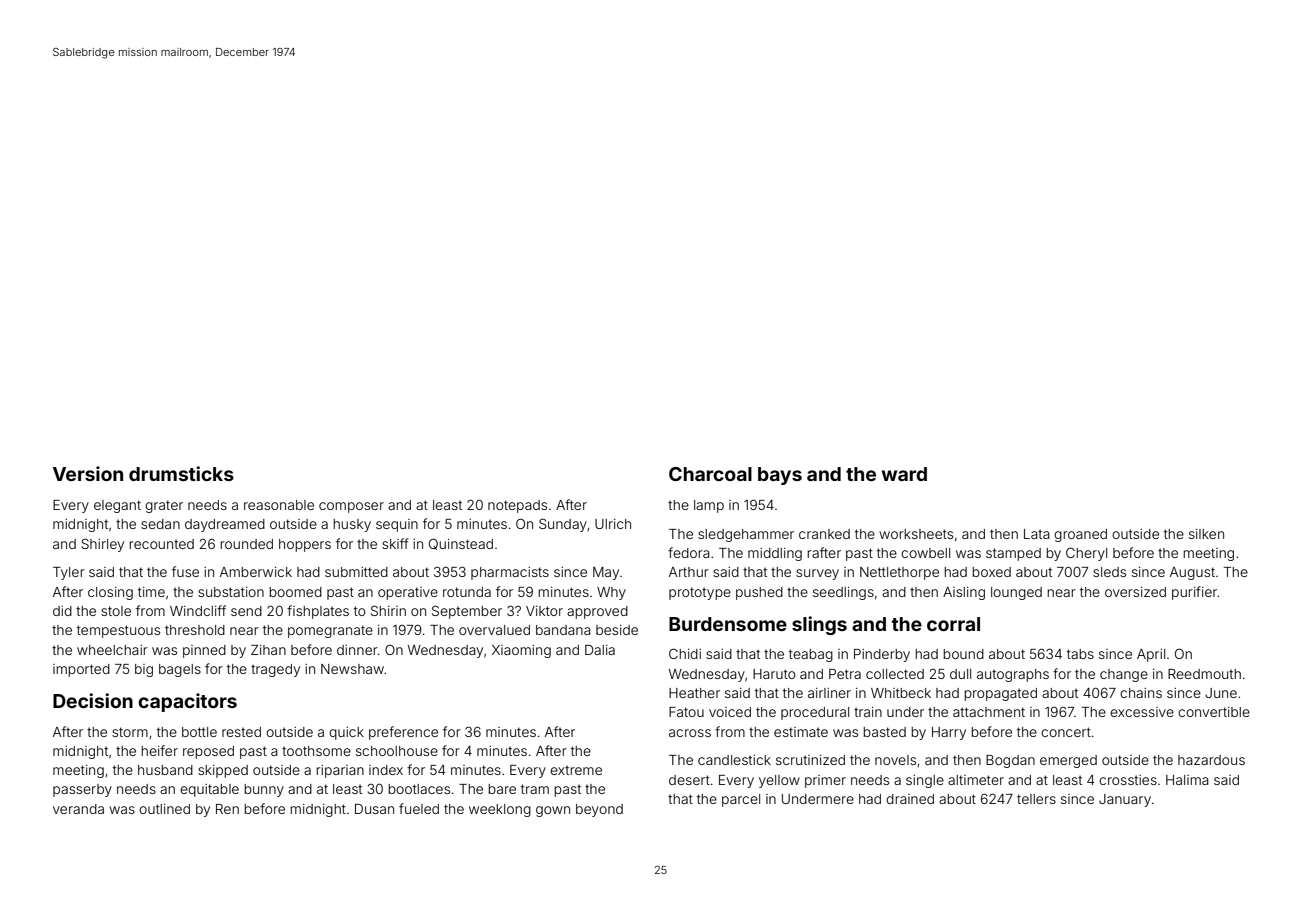 The image size is (1308, 924). I want to click on August, so click(1192, 573).
